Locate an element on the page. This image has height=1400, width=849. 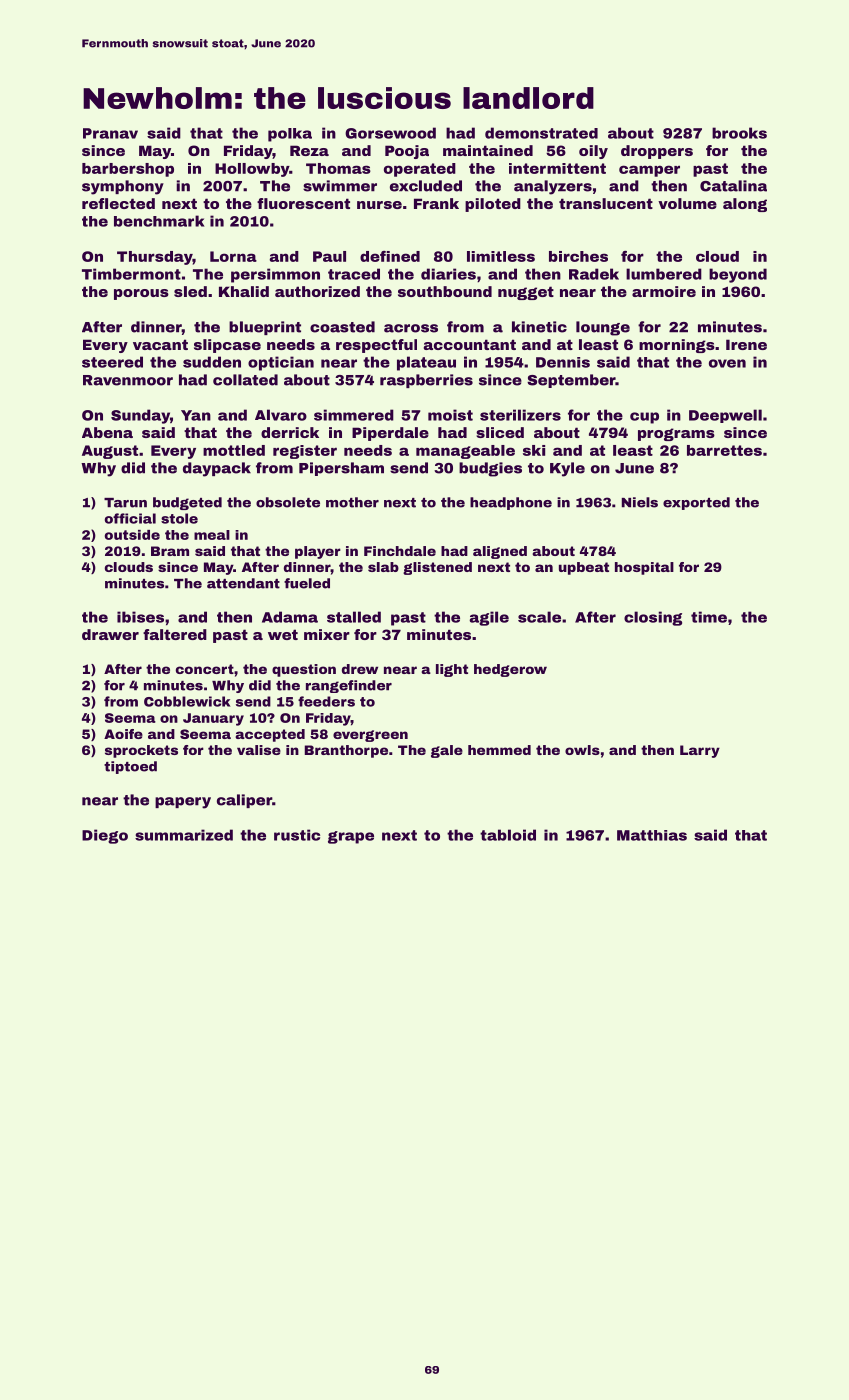
meal is located at coordinates (212, 535).
